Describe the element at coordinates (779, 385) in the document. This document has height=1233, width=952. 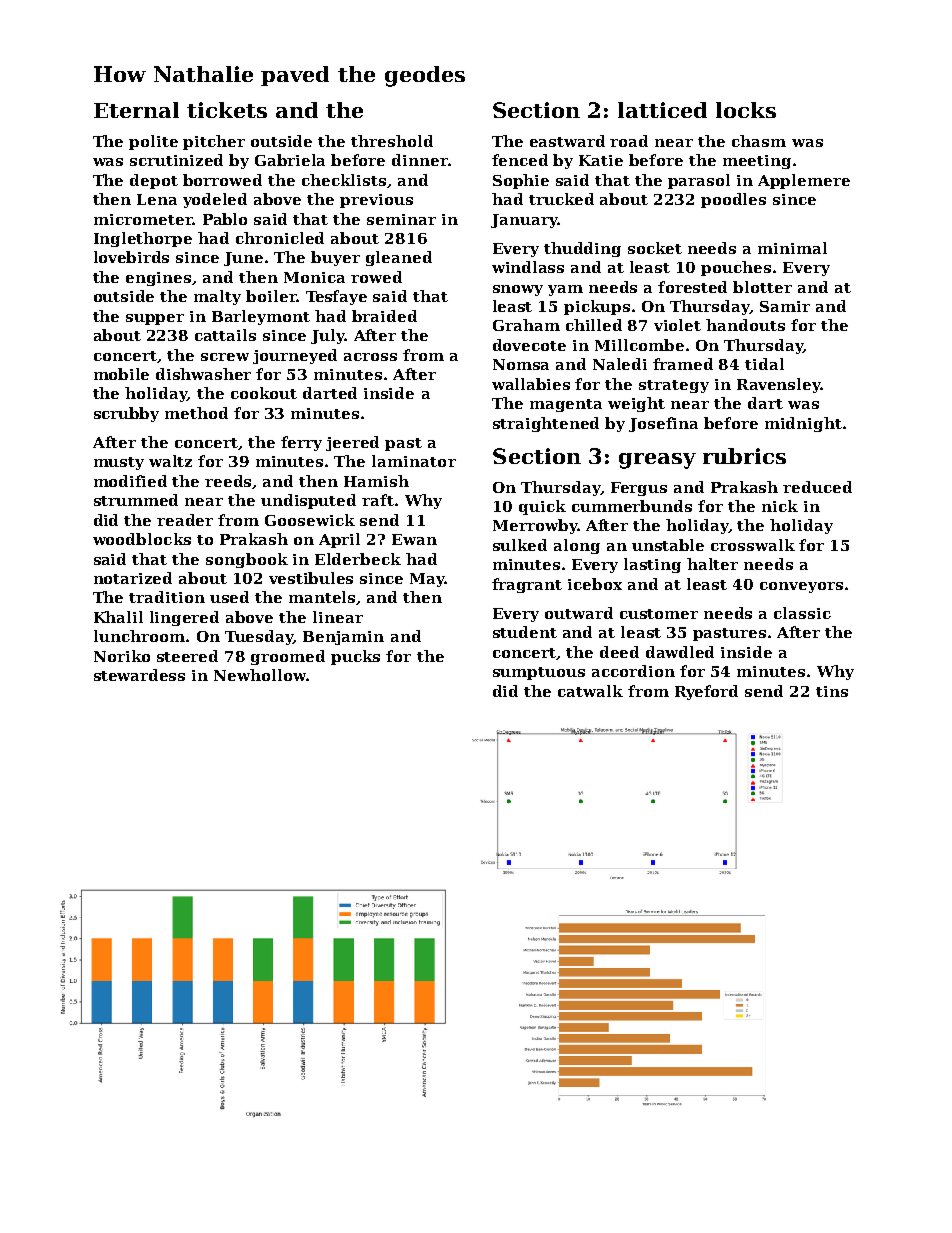
I see `Ravensley` at that location.
